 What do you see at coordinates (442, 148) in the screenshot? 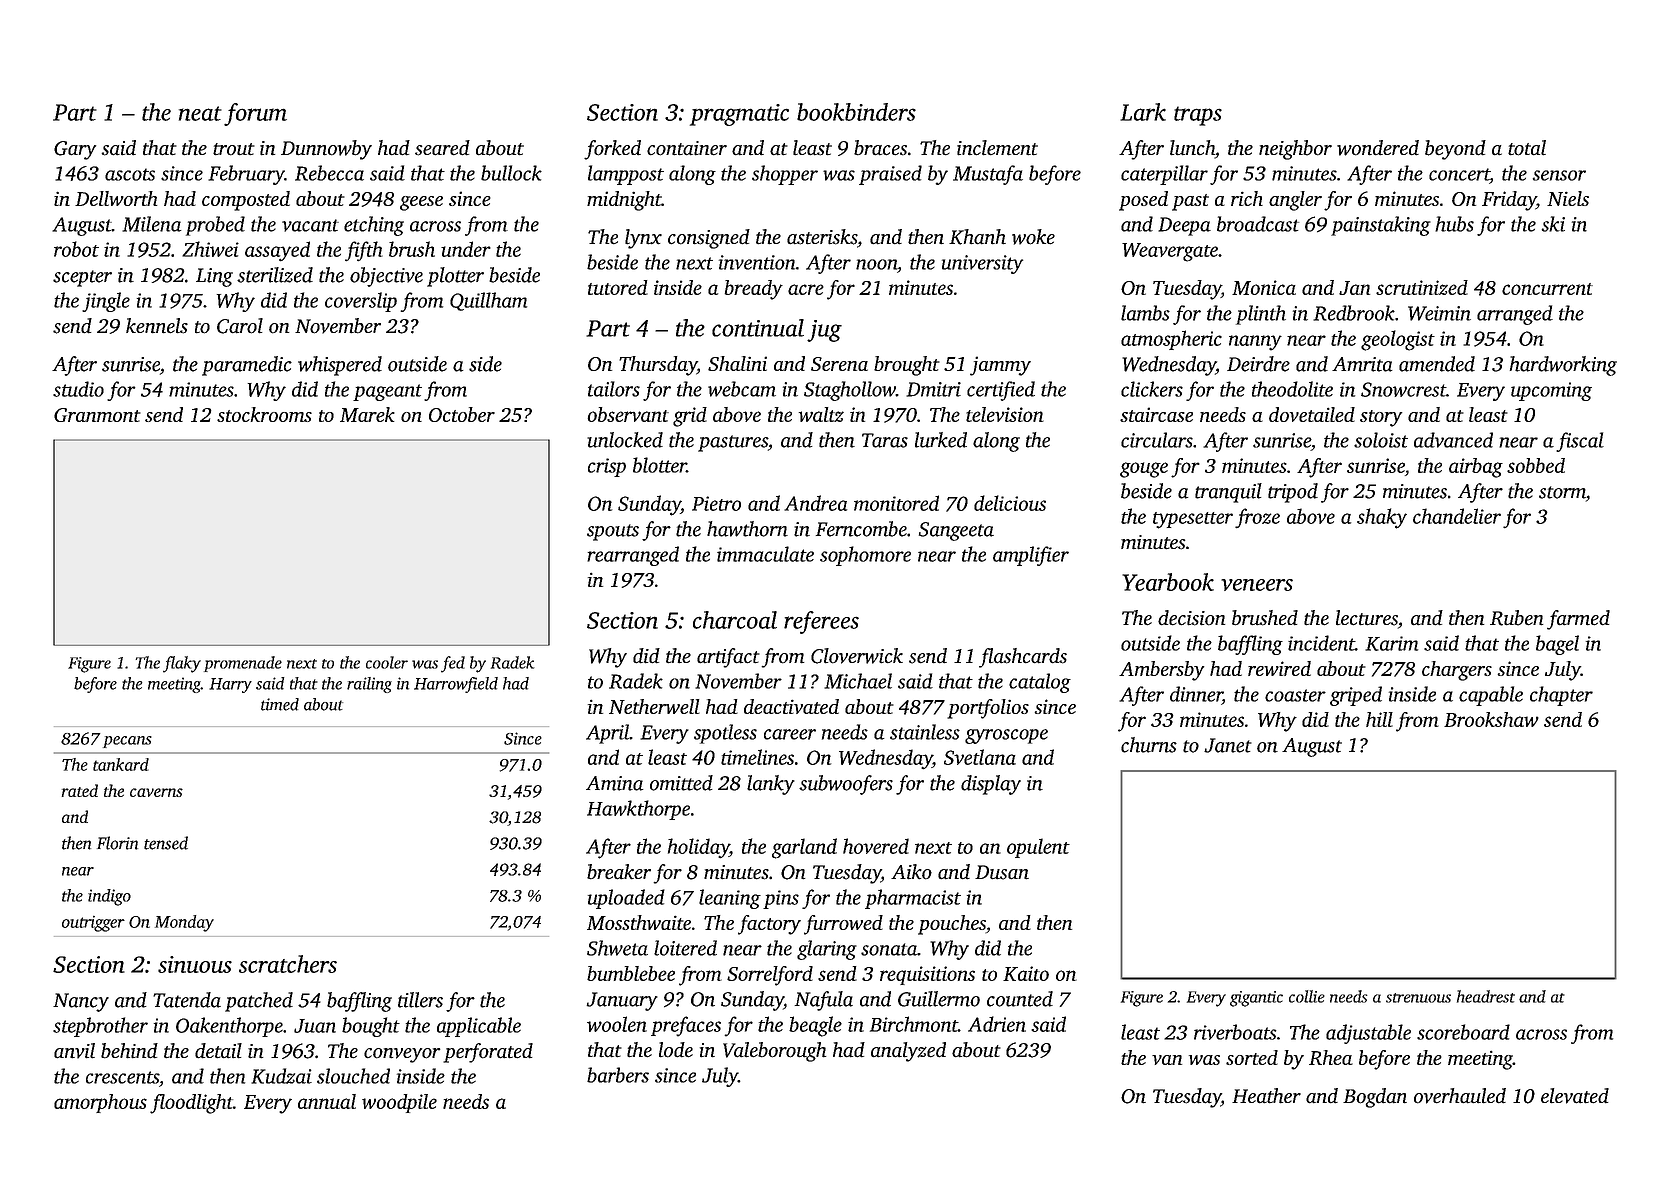
I see `seared` at bounding box center [442, 148].
